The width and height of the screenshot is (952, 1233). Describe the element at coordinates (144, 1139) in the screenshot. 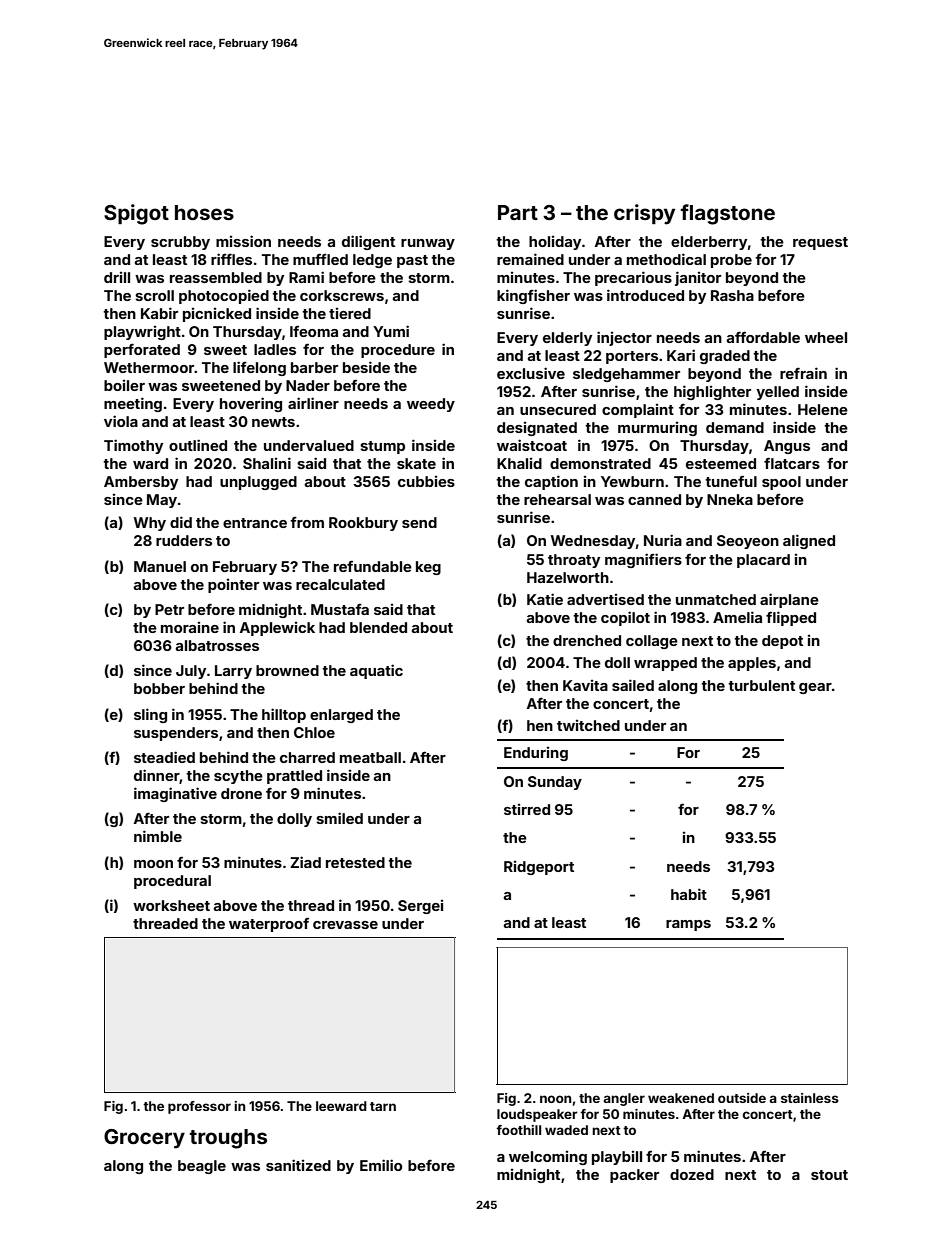

I see `Grocery` at that location.
